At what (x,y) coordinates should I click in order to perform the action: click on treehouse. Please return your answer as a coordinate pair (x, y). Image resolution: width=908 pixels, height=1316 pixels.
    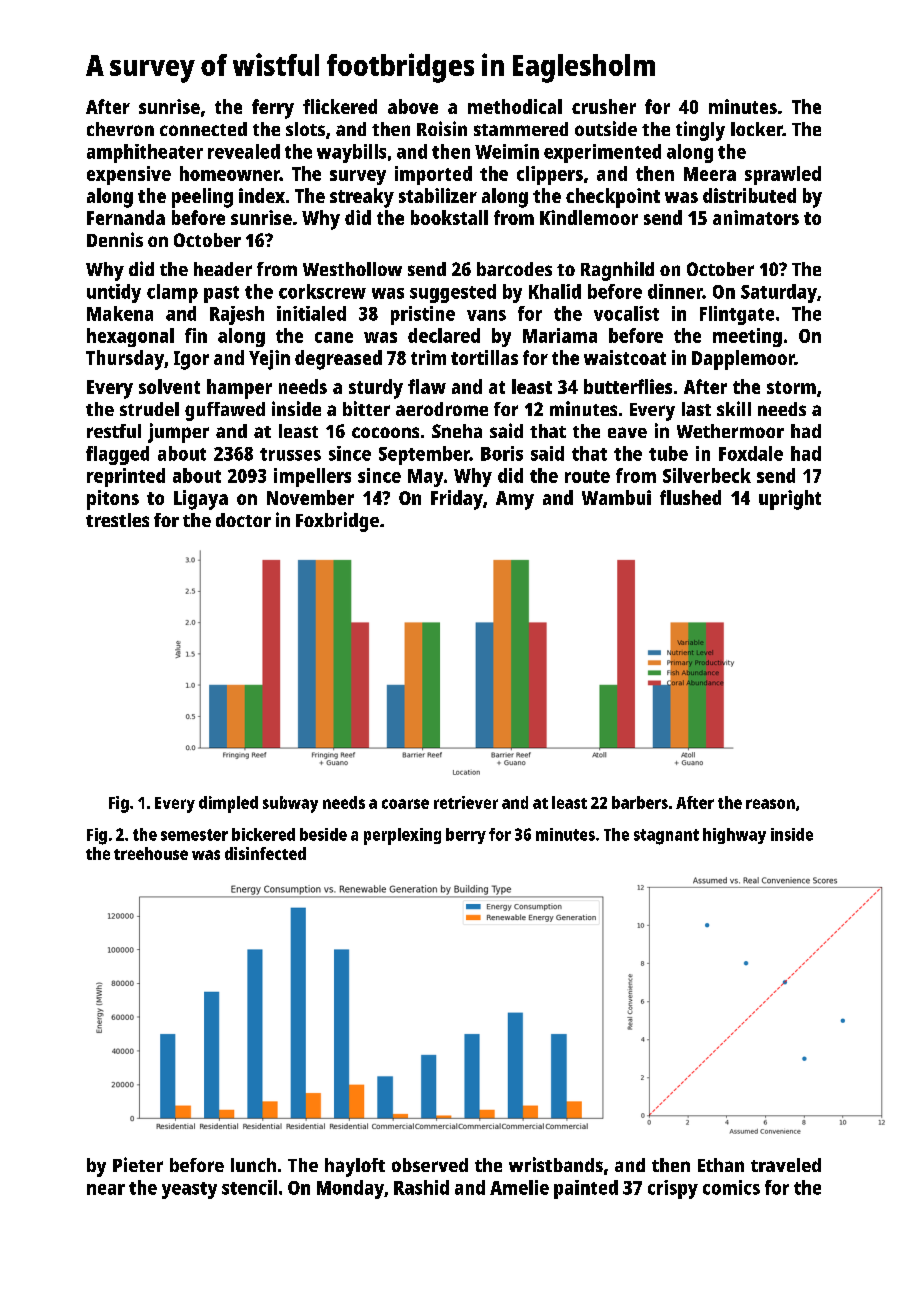
    Looking at the image, I should click on (151, 853).
